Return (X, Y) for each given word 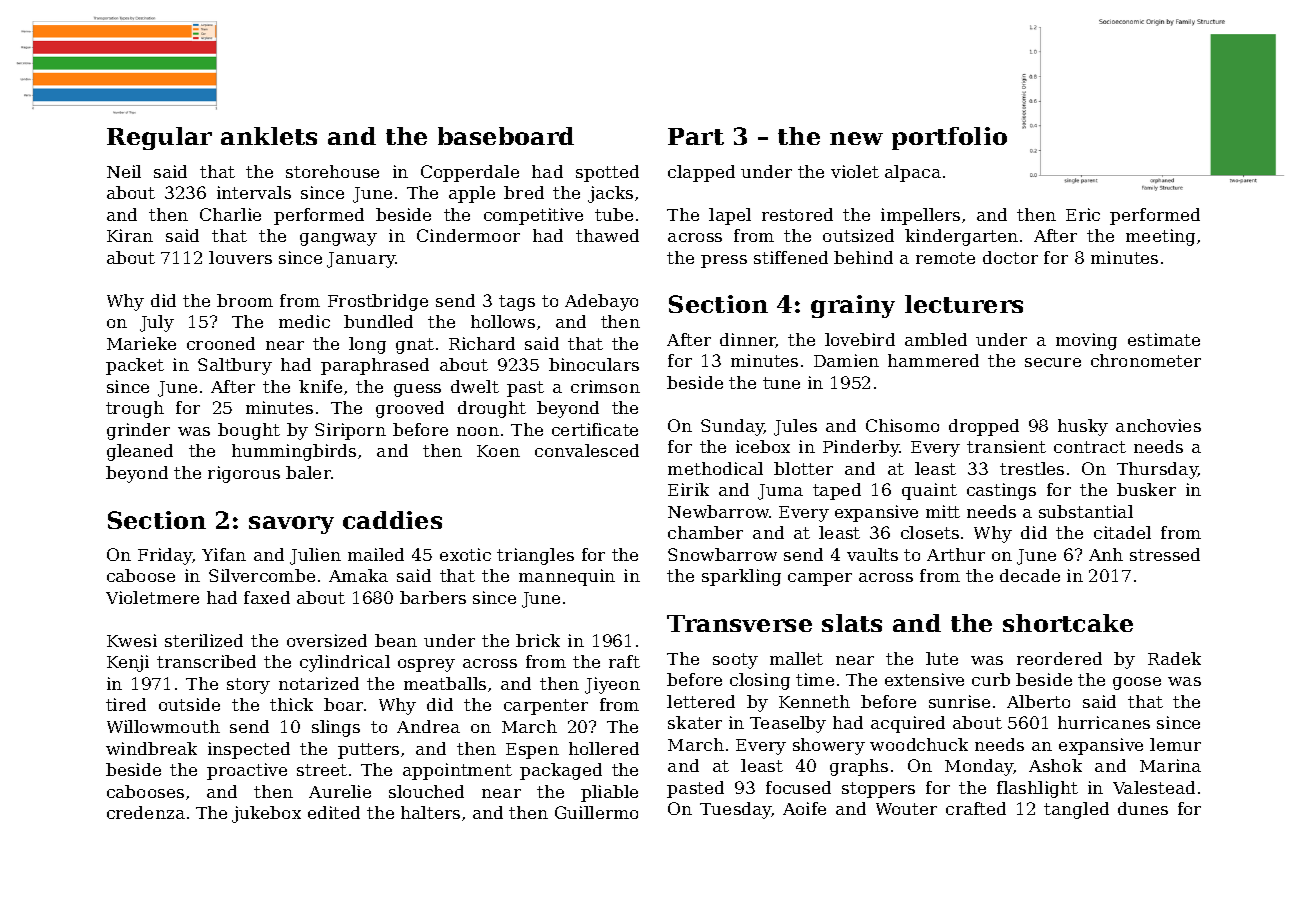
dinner (748, 340)
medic (304, 321)
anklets (269, 136)
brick (538, 640)
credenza (146, 812)
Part (696, 136)
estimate (1164, 339)
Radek (1174, 658)
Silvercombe (262, 575)
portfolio (949, 138)
